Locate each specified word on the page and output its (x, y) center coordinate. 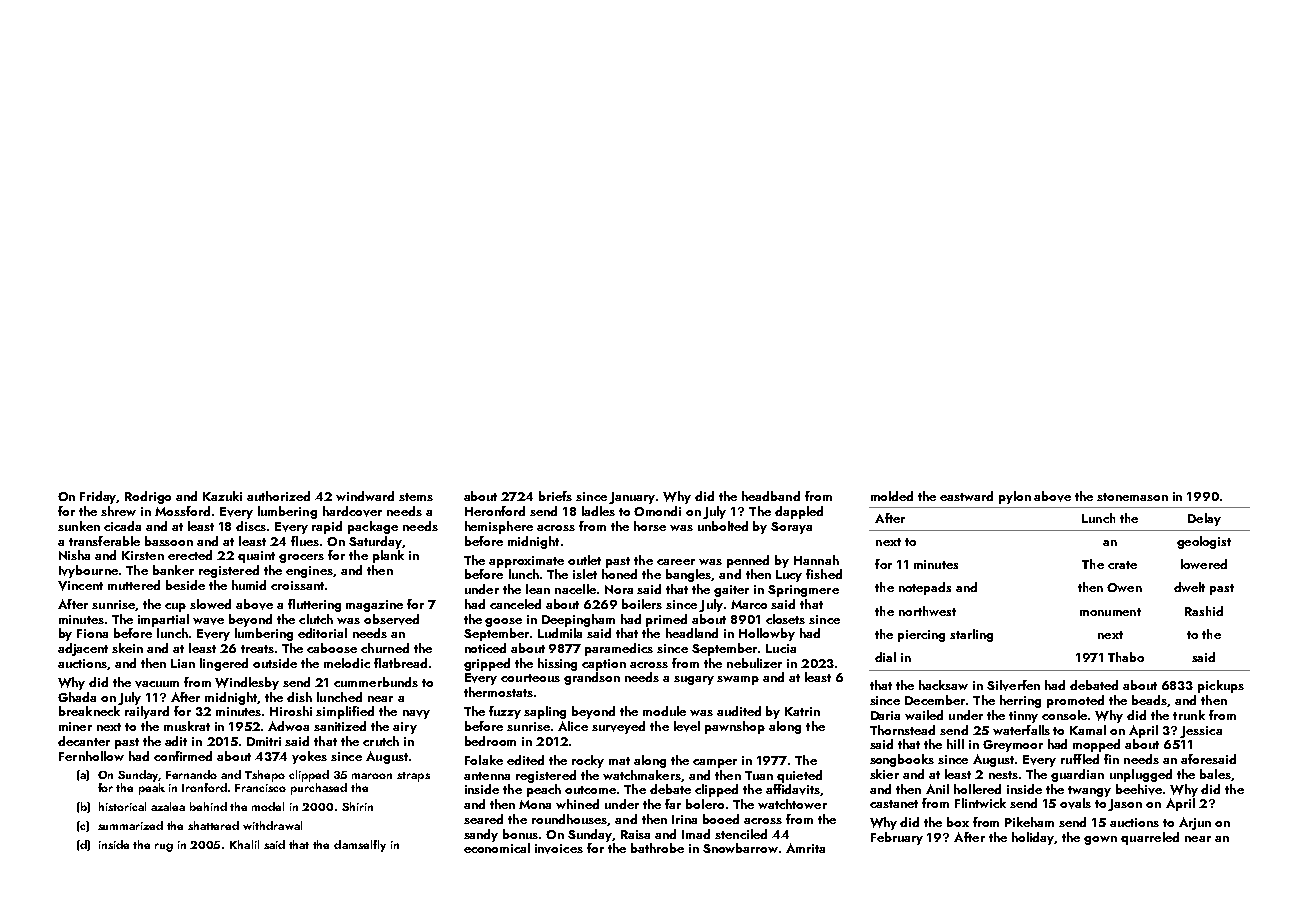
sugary (694, 680)
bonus (520, 834)
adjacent (83, 649)
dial (885, 657)
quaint (256, 557)
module (664, 711)
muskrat (187, 726)
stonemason (1132, 497)
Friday (98, 497)
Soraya (791, 528)
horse (650, 526)
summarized (130, 825)
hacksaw (943, 685)
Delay (1204, 519)
